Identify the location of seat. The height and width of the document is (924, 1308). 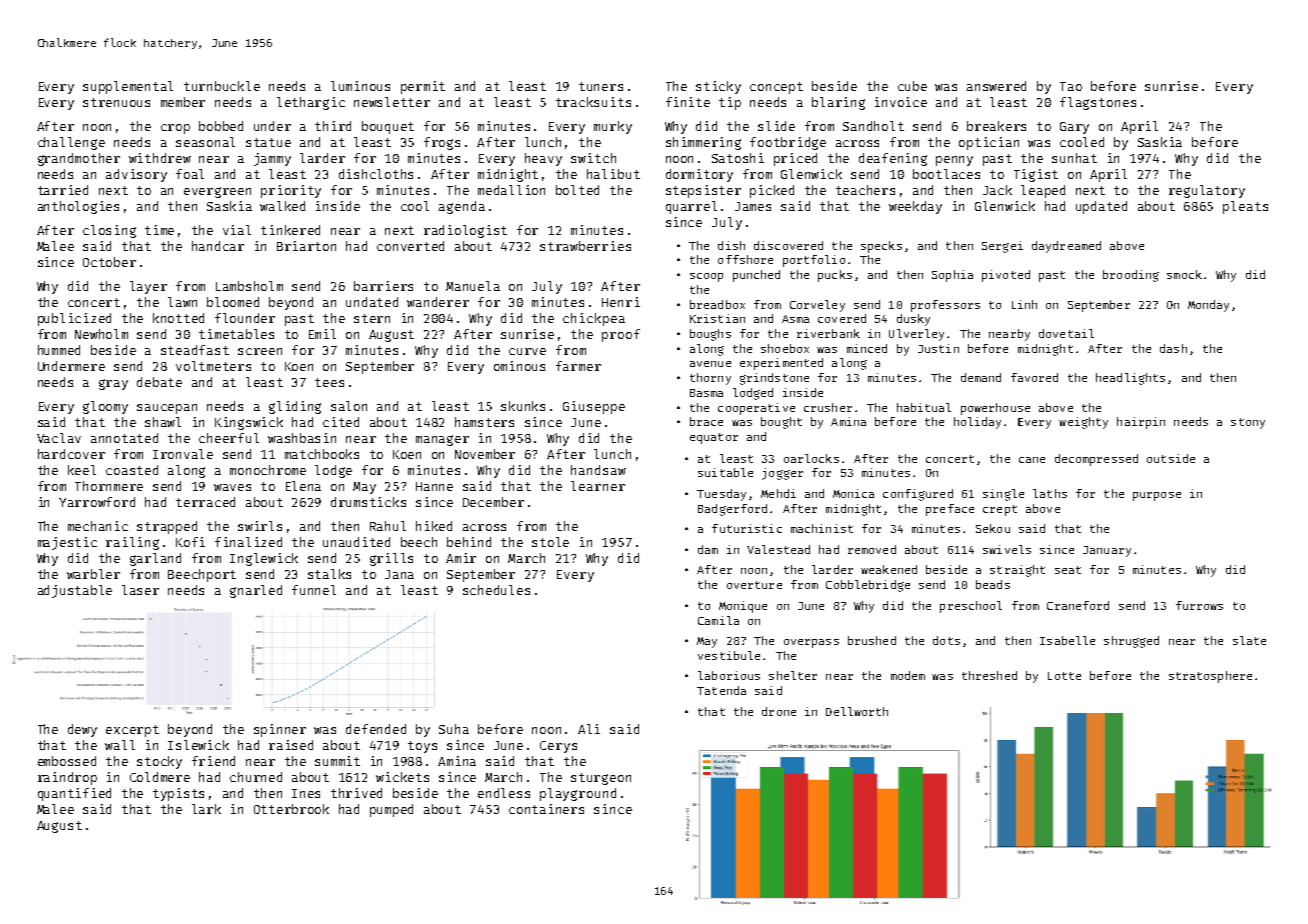
(1068, 570).
